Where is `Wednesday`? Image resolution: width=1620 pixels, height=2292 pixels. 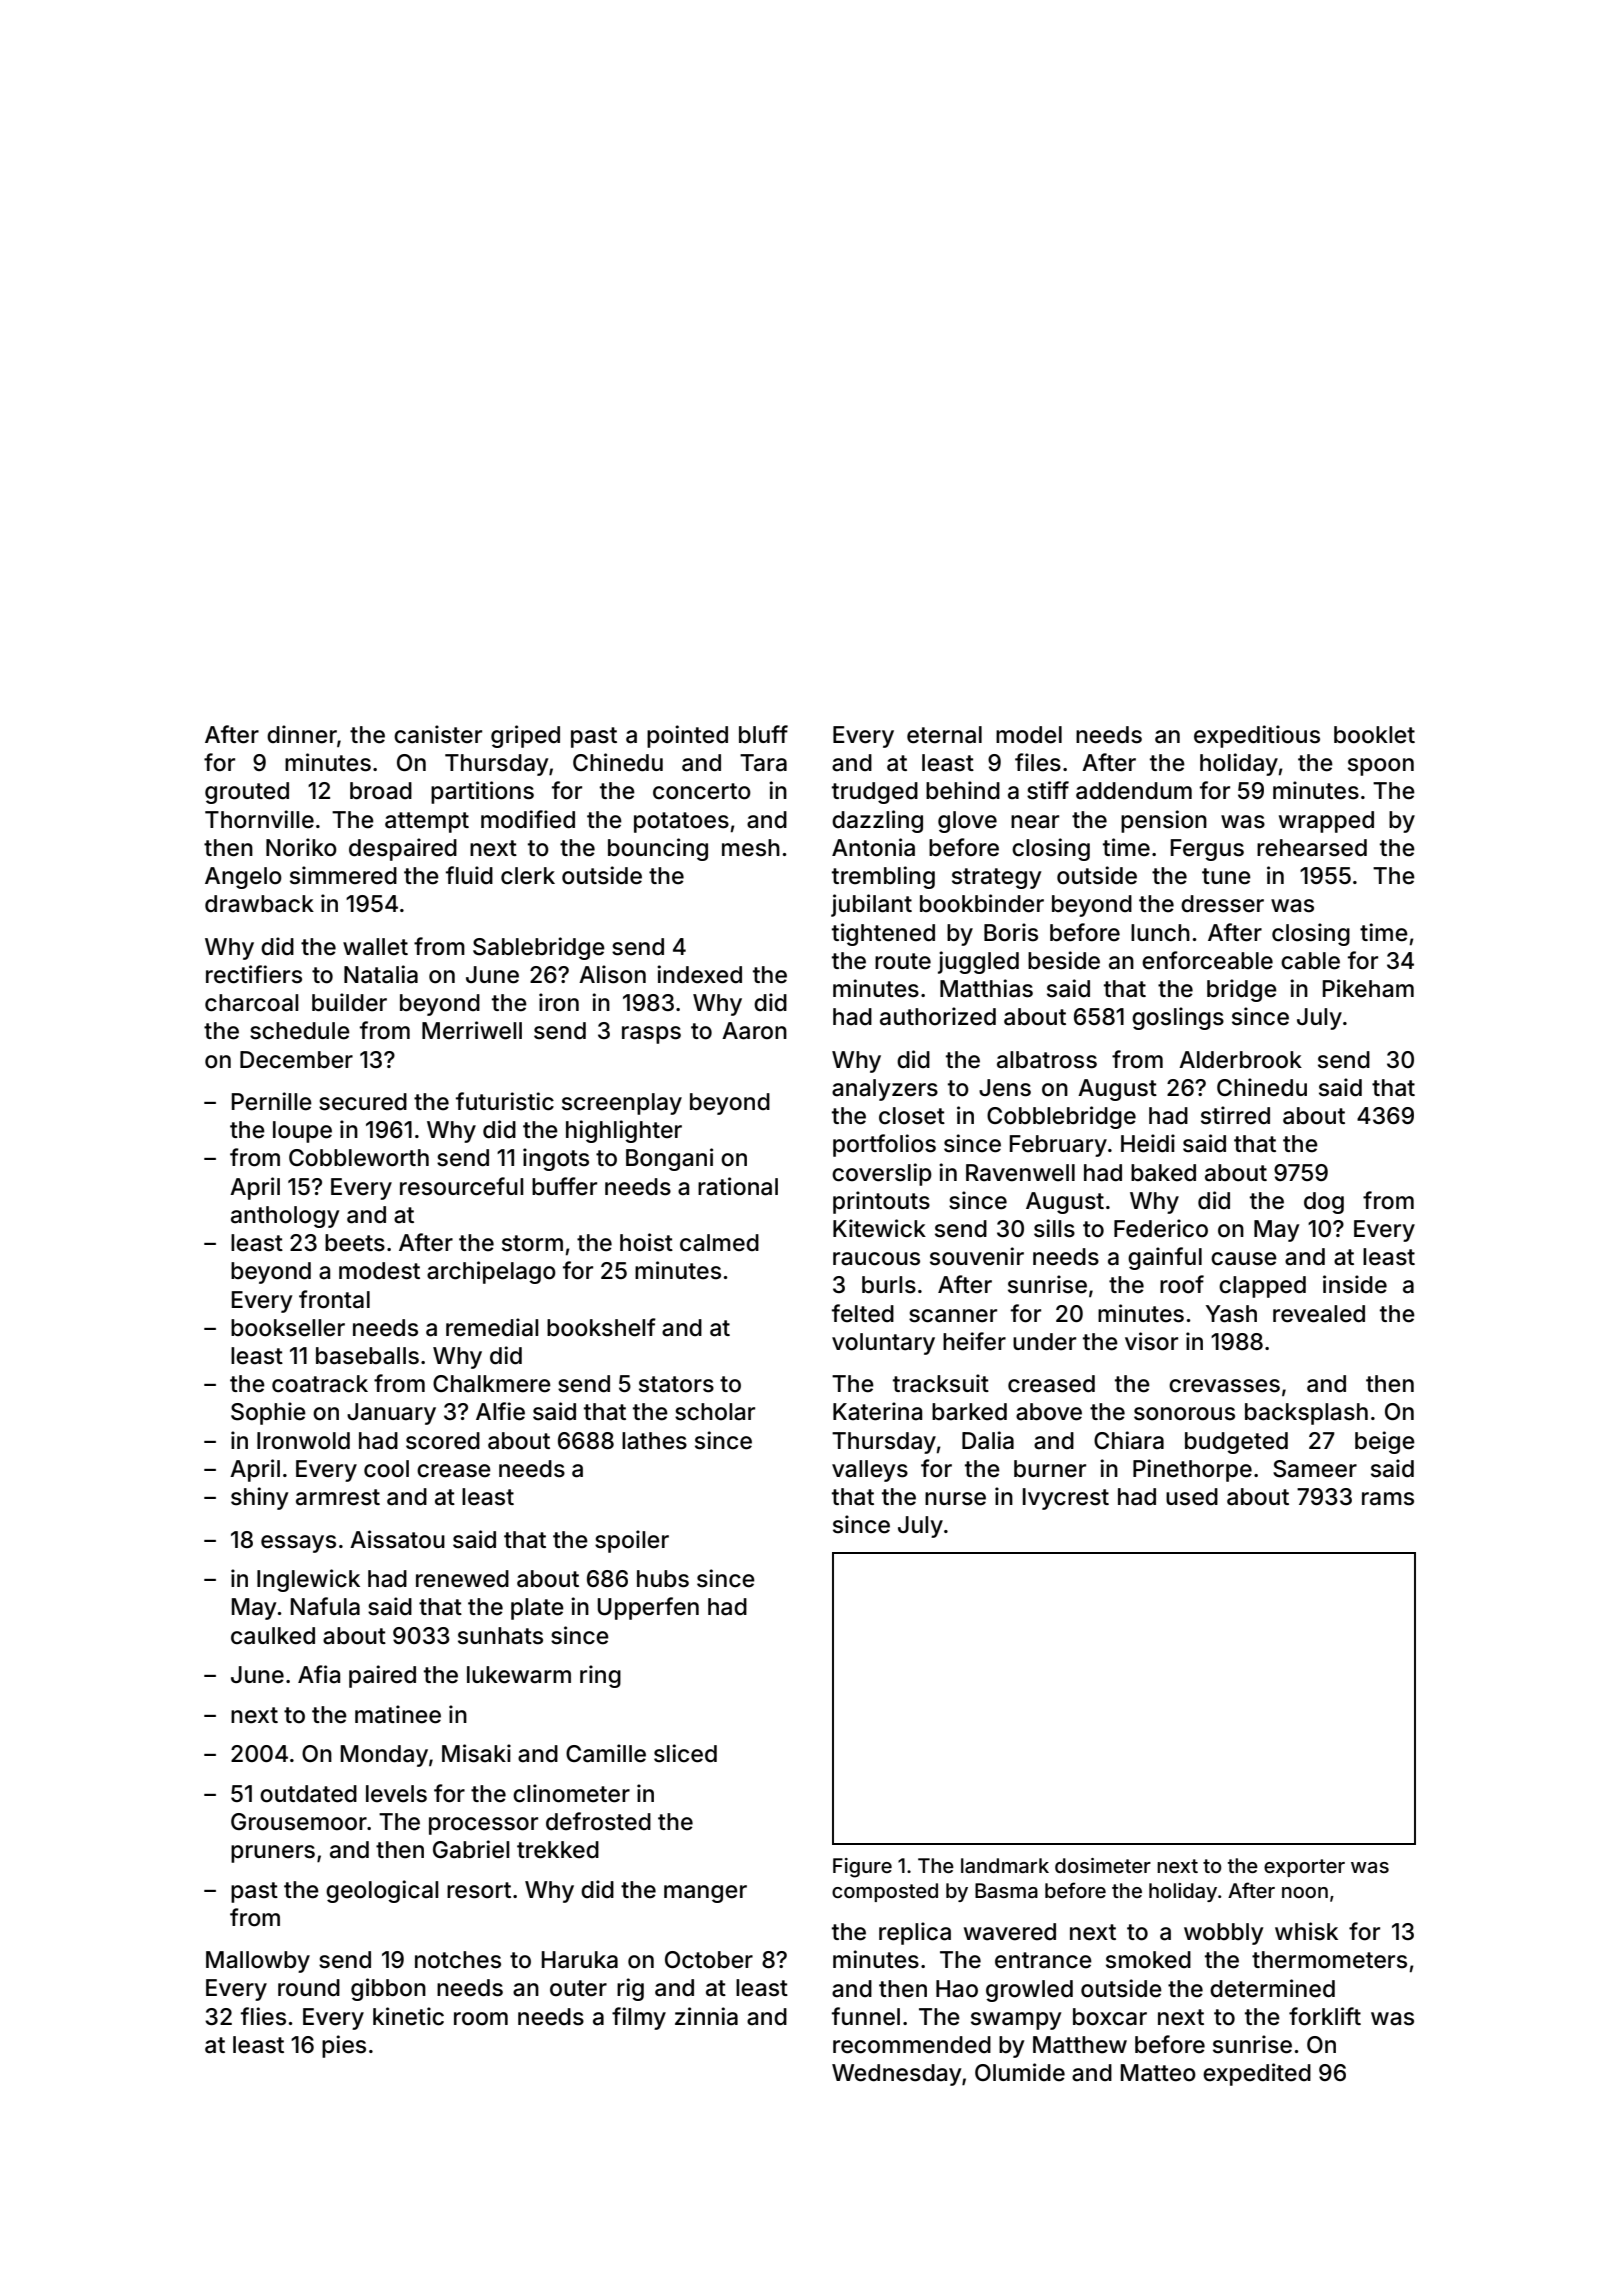 Wednesday is located at coordinates (896, 2075).
